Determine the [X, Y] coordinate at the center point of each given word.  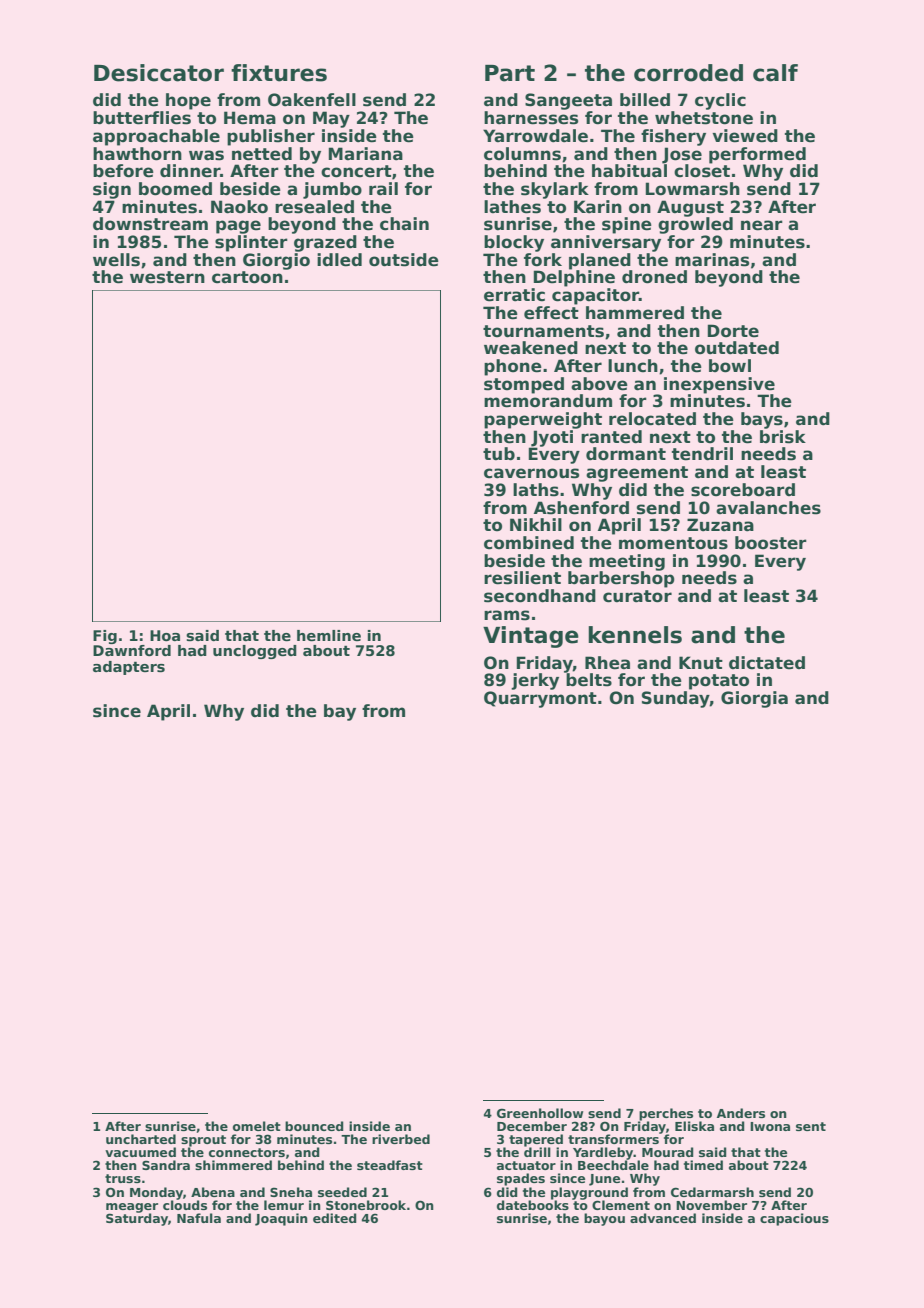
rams [507, 615]
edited [335, 1218]
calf [775, 73]
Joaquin [281, 1219]
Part [510, 73]
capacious [794, 1219]
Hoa [165, 635]
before [123, 171]
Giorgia [754, 699]
